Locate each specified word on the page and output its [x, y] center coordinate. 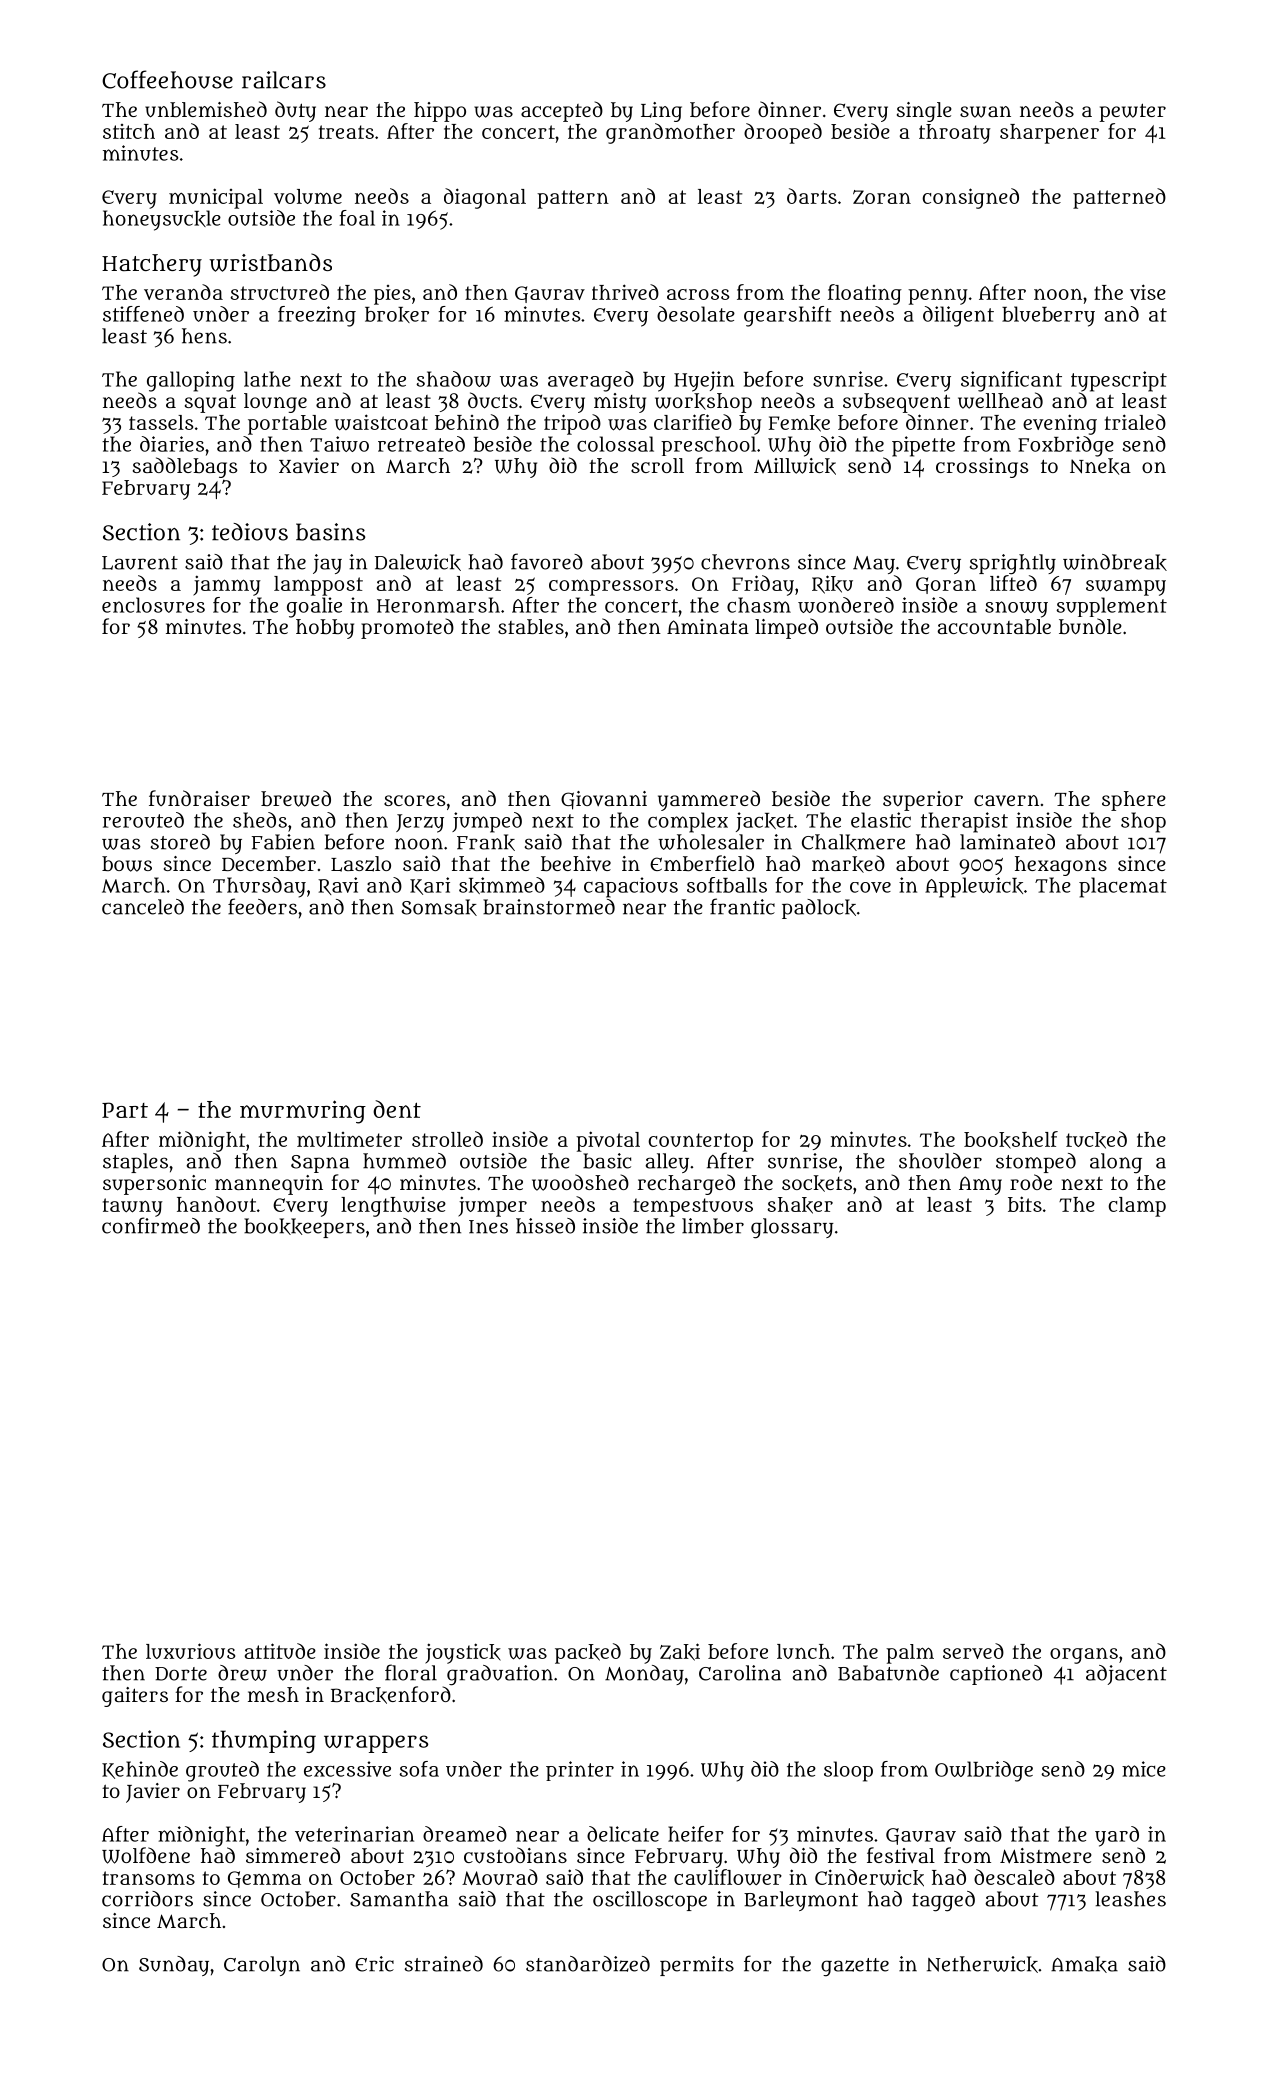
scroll [657, 465]
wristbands [270, 262]
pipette [923, 446]
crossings [982, 468]
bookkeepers [304, 1228]
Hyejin [704, 381]
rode [1031, 1182]
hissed [545, 1226]
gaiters [135, 1697]
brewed [296, 798]
